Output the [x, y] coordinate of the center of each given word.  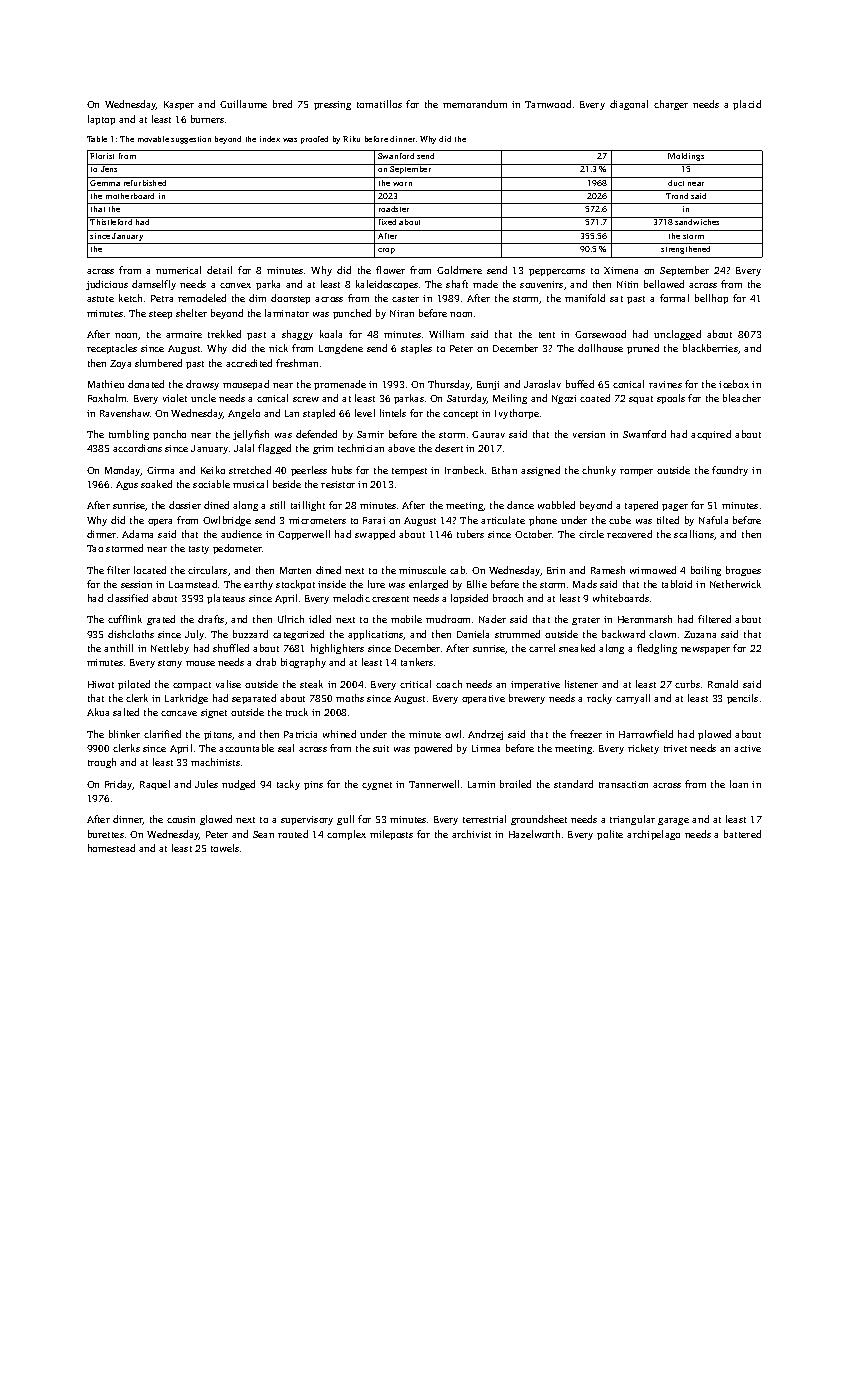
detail [219, 270]
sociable [211, 484]
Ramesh [608, 570]
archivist [471, 834]
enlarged [428, 585]
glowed [216, 820]
